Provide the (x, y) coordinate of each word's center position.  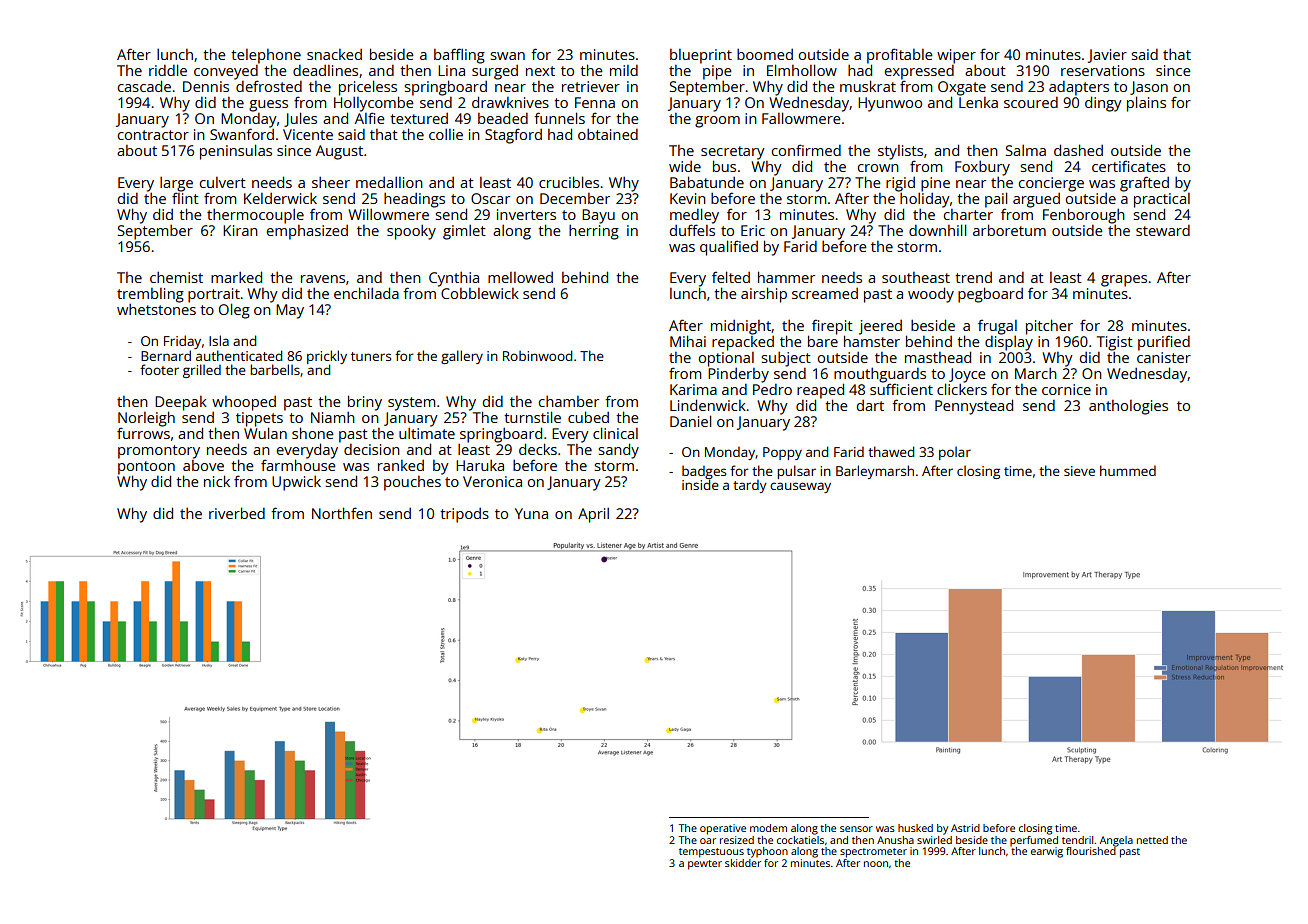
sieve (1079, 471)
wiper (956, 56)
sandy (618, 451)
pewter (705, 865)
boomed (765, 54)
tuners (371, 356)
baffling (459, 56)
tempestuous (711, 853)
